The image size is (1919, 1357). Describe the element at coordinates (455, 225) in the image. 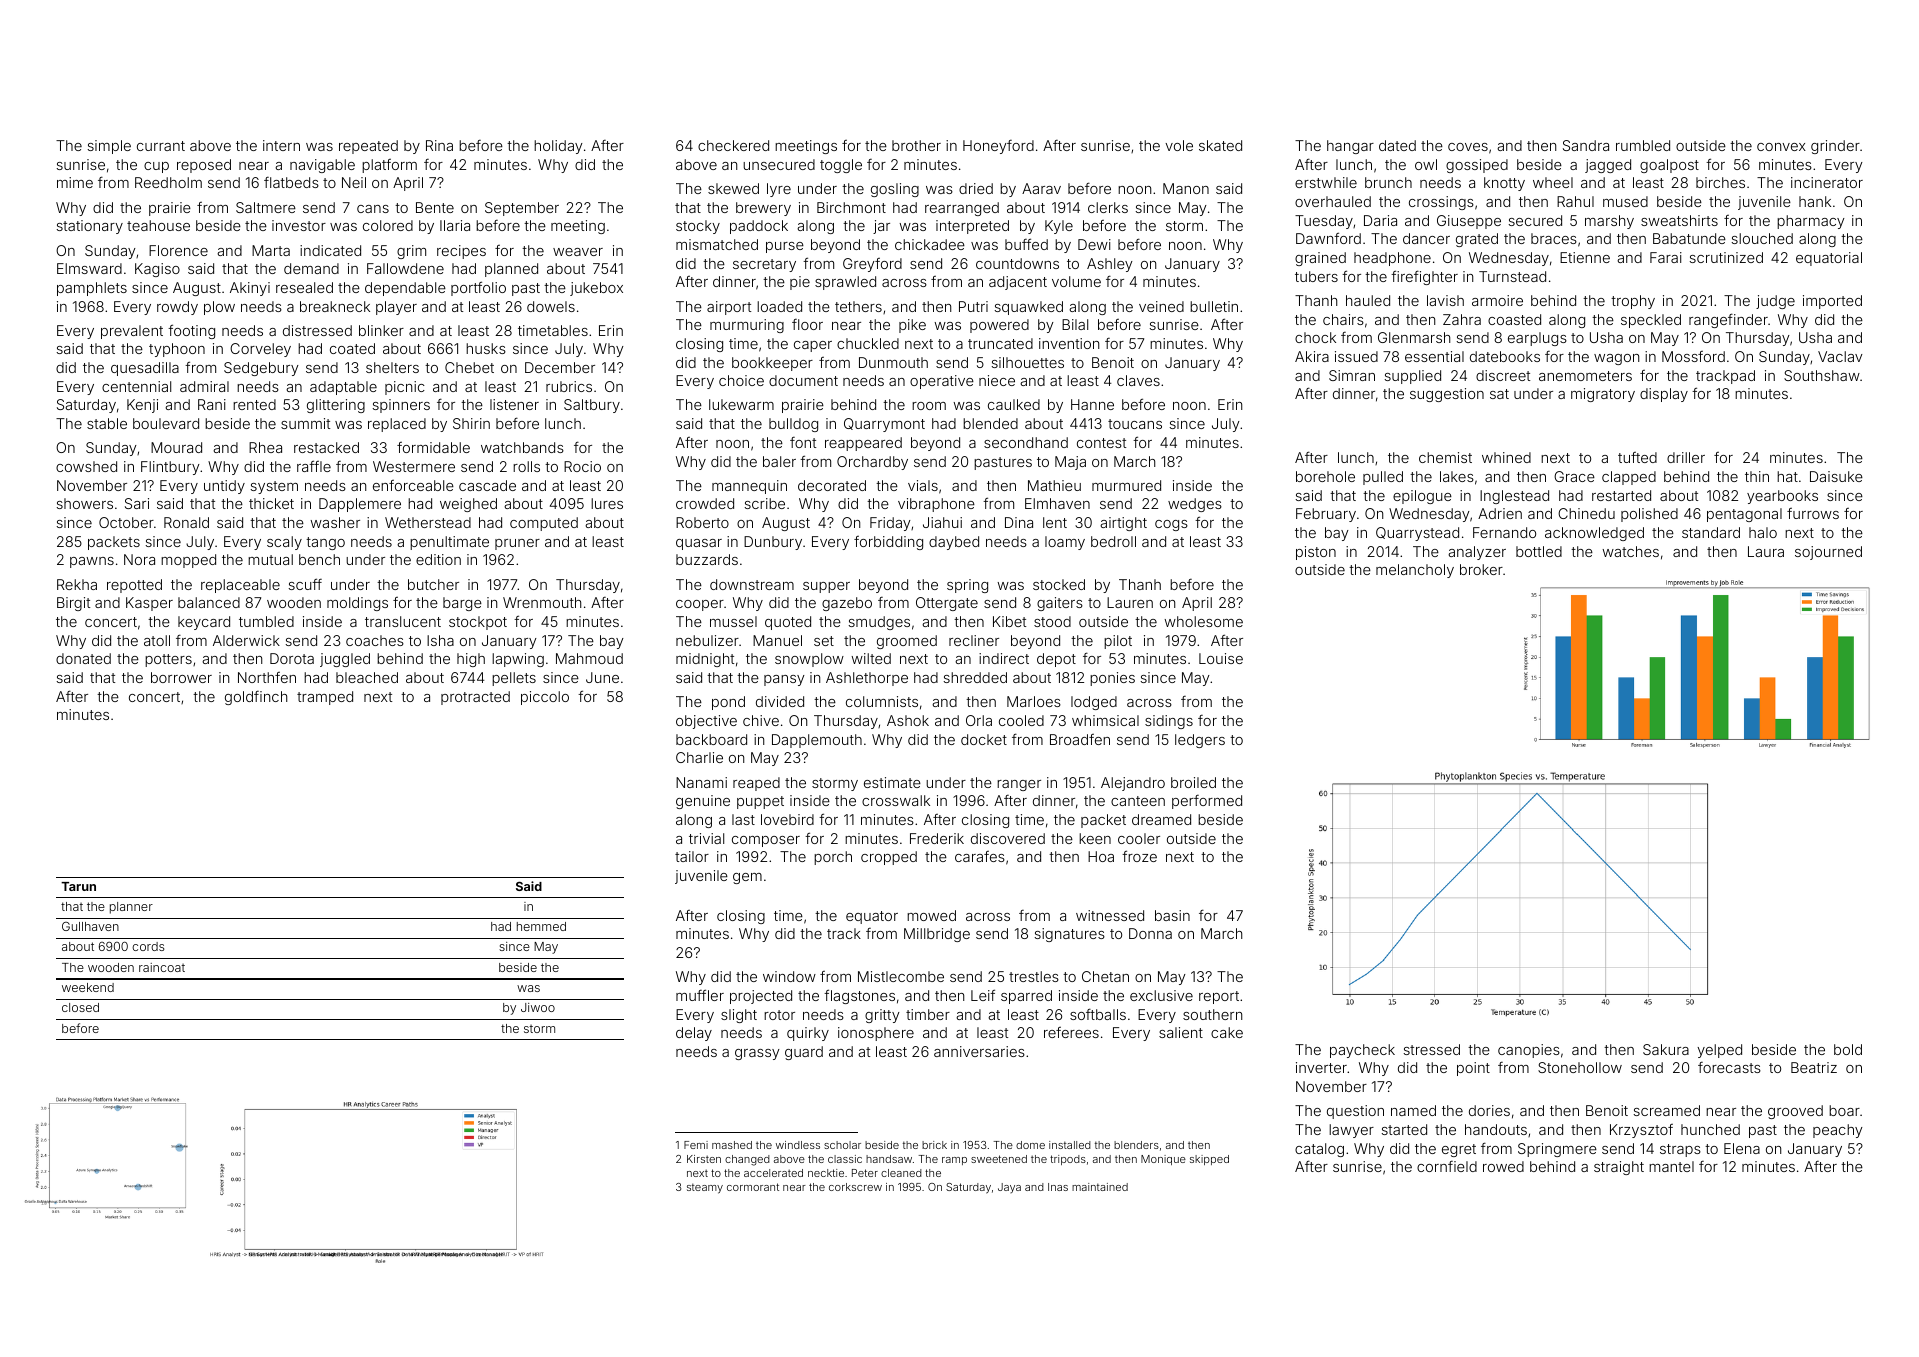

I see `Ilaria` at that location.
